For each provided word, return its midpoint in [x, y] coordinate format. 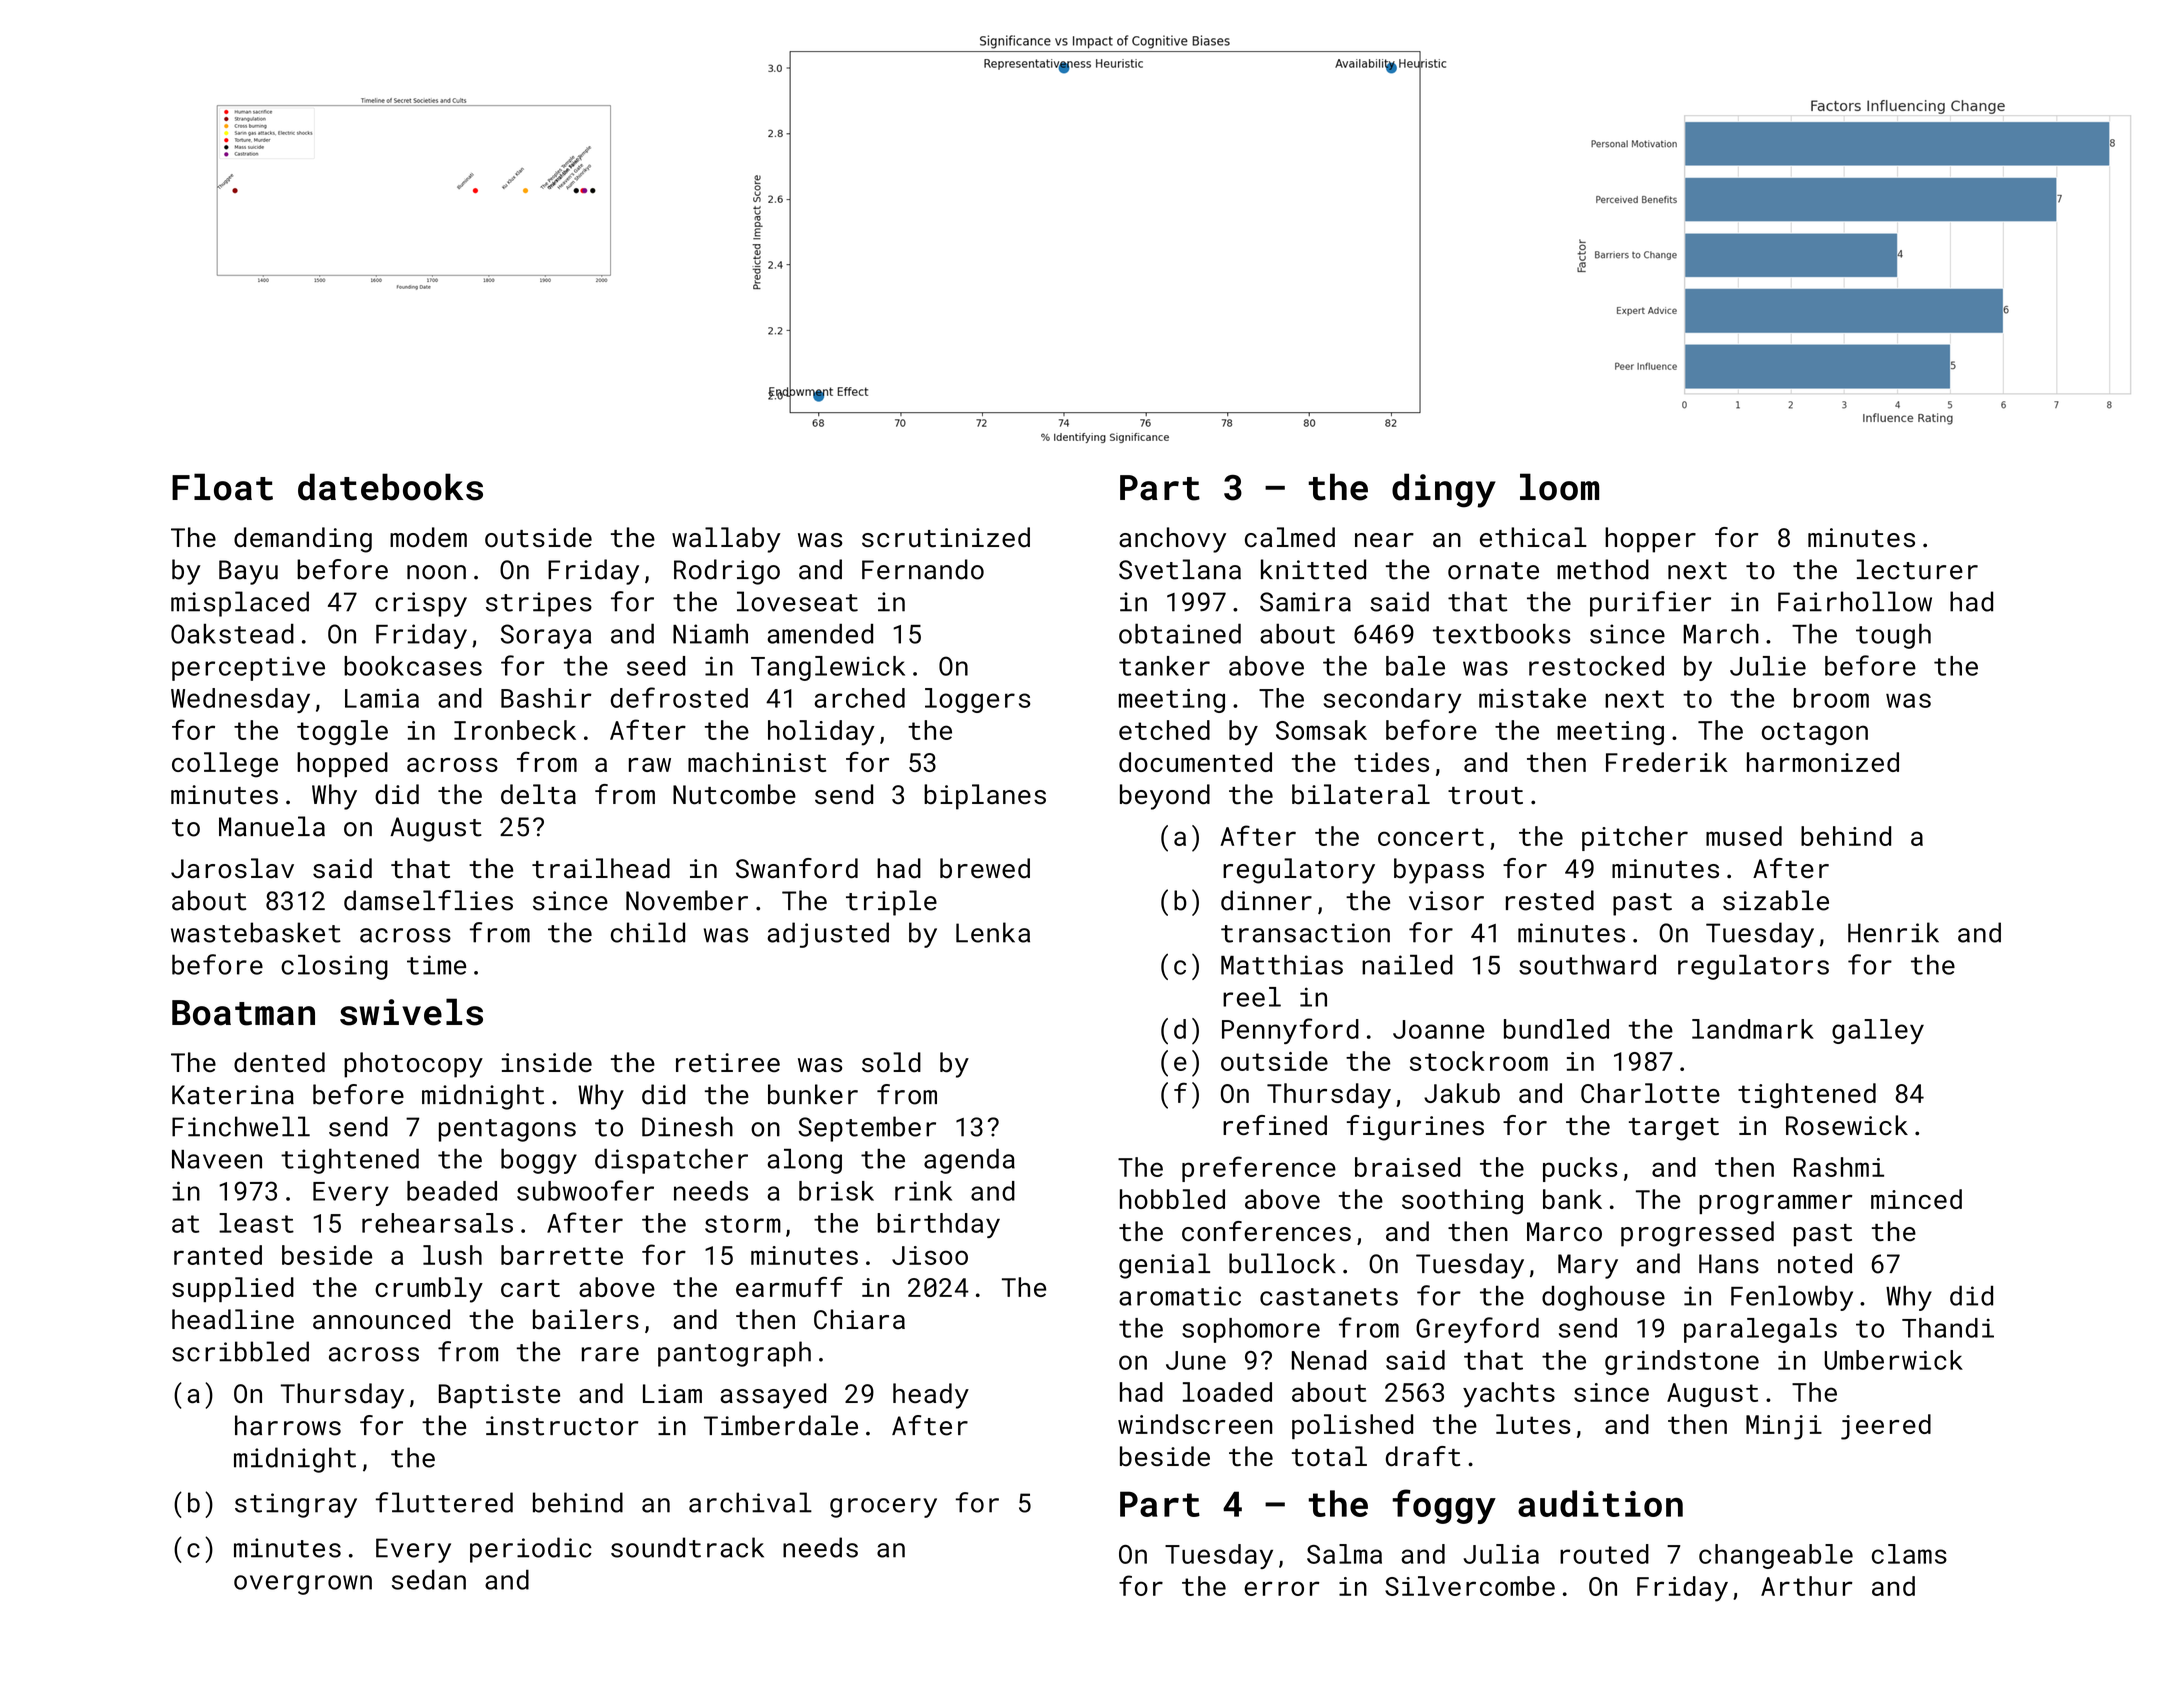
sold [891, 1062]
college [225, 765]
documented [1195, 762]
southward [1587, 964]
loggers [977, 700]
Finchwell [241, 1126]
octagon [1815, 733]
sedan [429, 1579]
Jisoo [930, 1255]
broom [1831, 698]
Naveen [217, 1159]
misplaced [240, 604]
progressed [1697, 1234]
